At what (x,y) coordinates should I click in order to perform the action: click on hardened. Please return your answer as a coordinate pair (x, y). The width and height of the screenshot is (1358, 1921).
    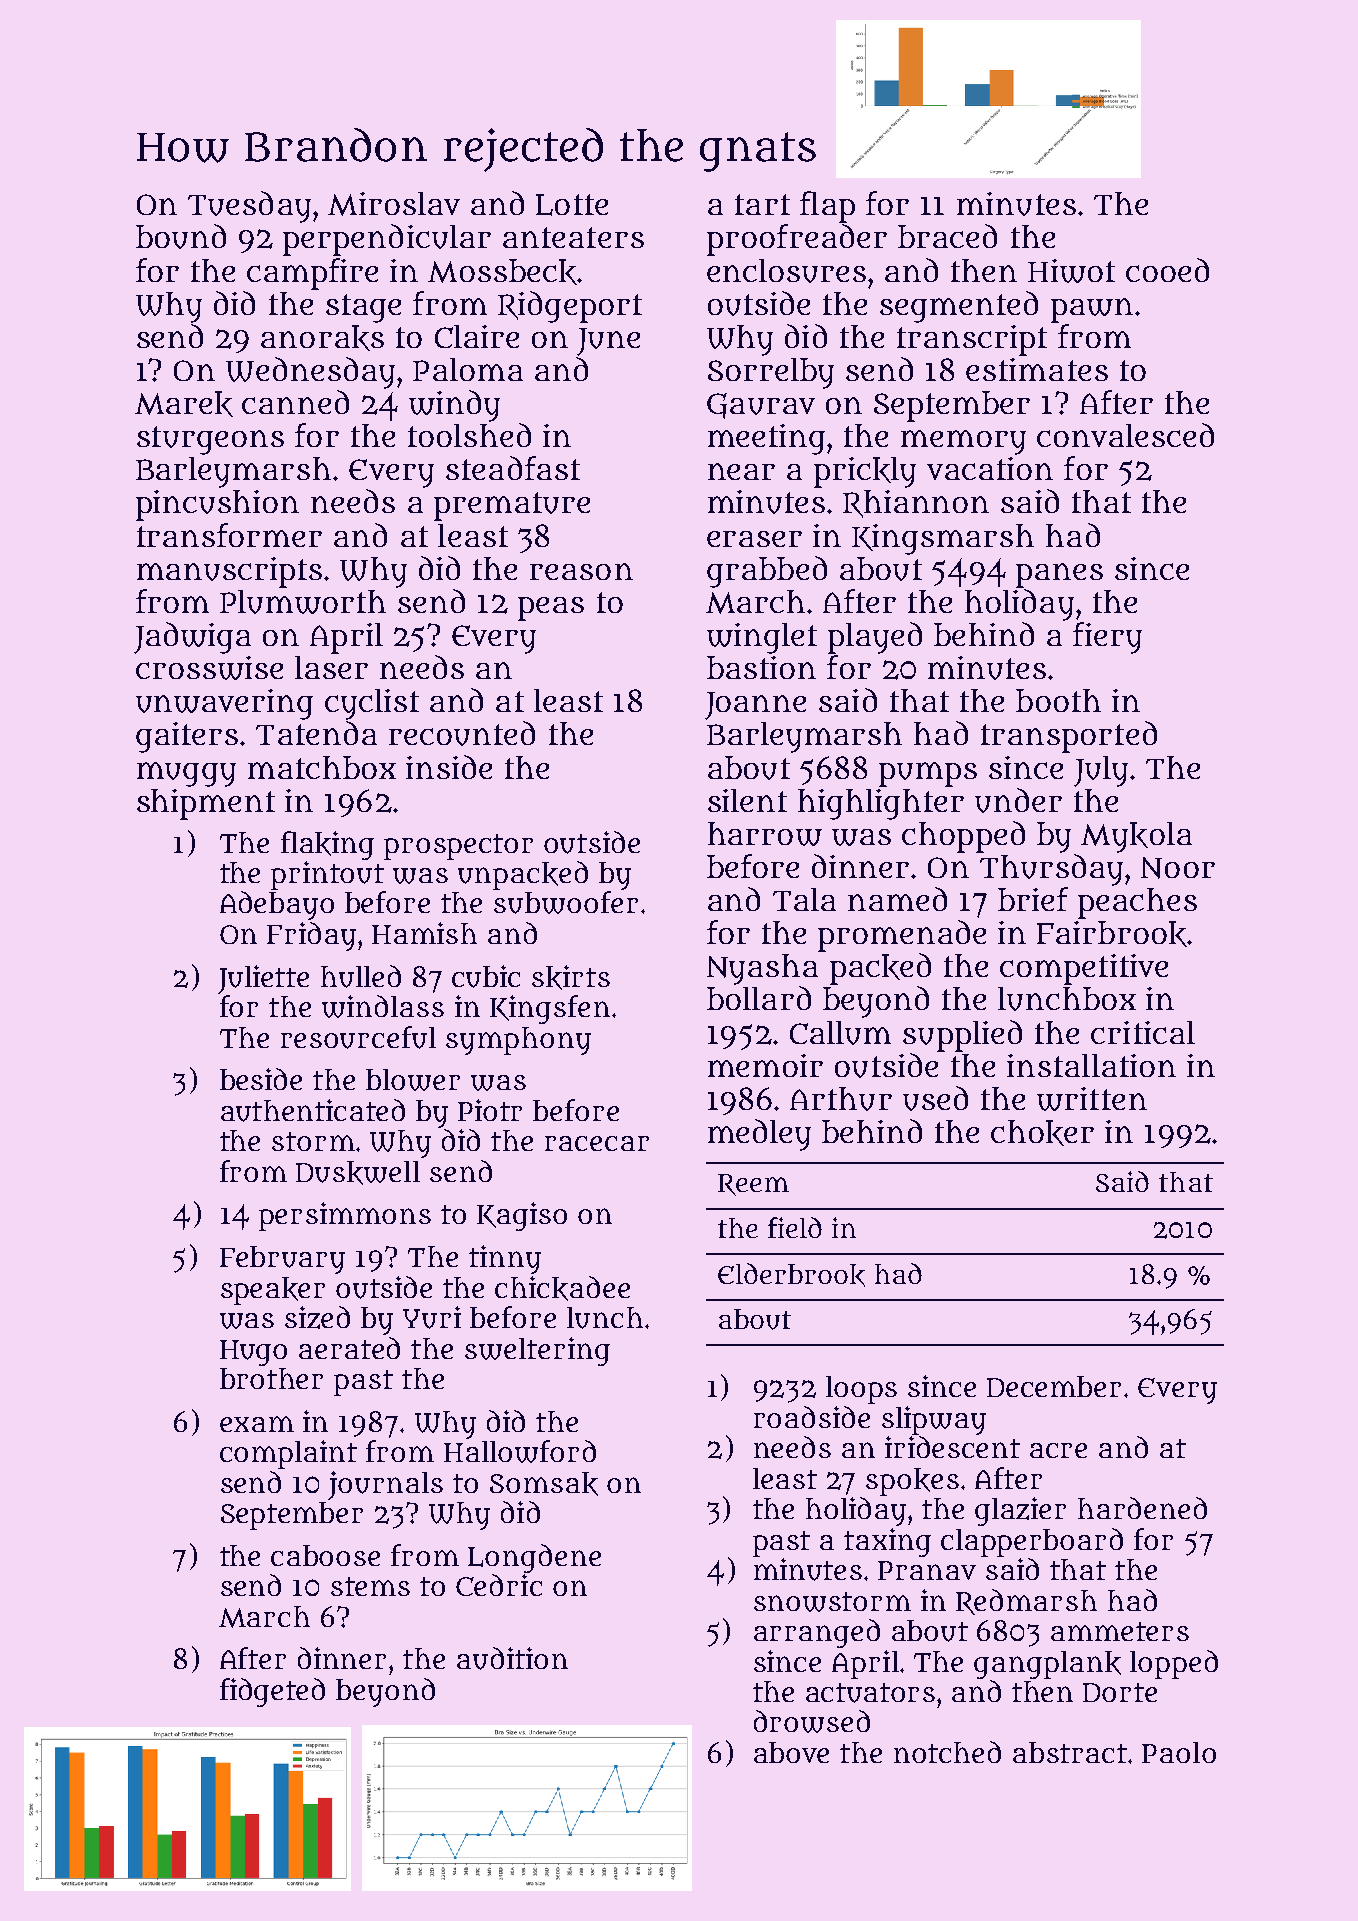
    Looking at the image, I should click on (1142, 1508).
